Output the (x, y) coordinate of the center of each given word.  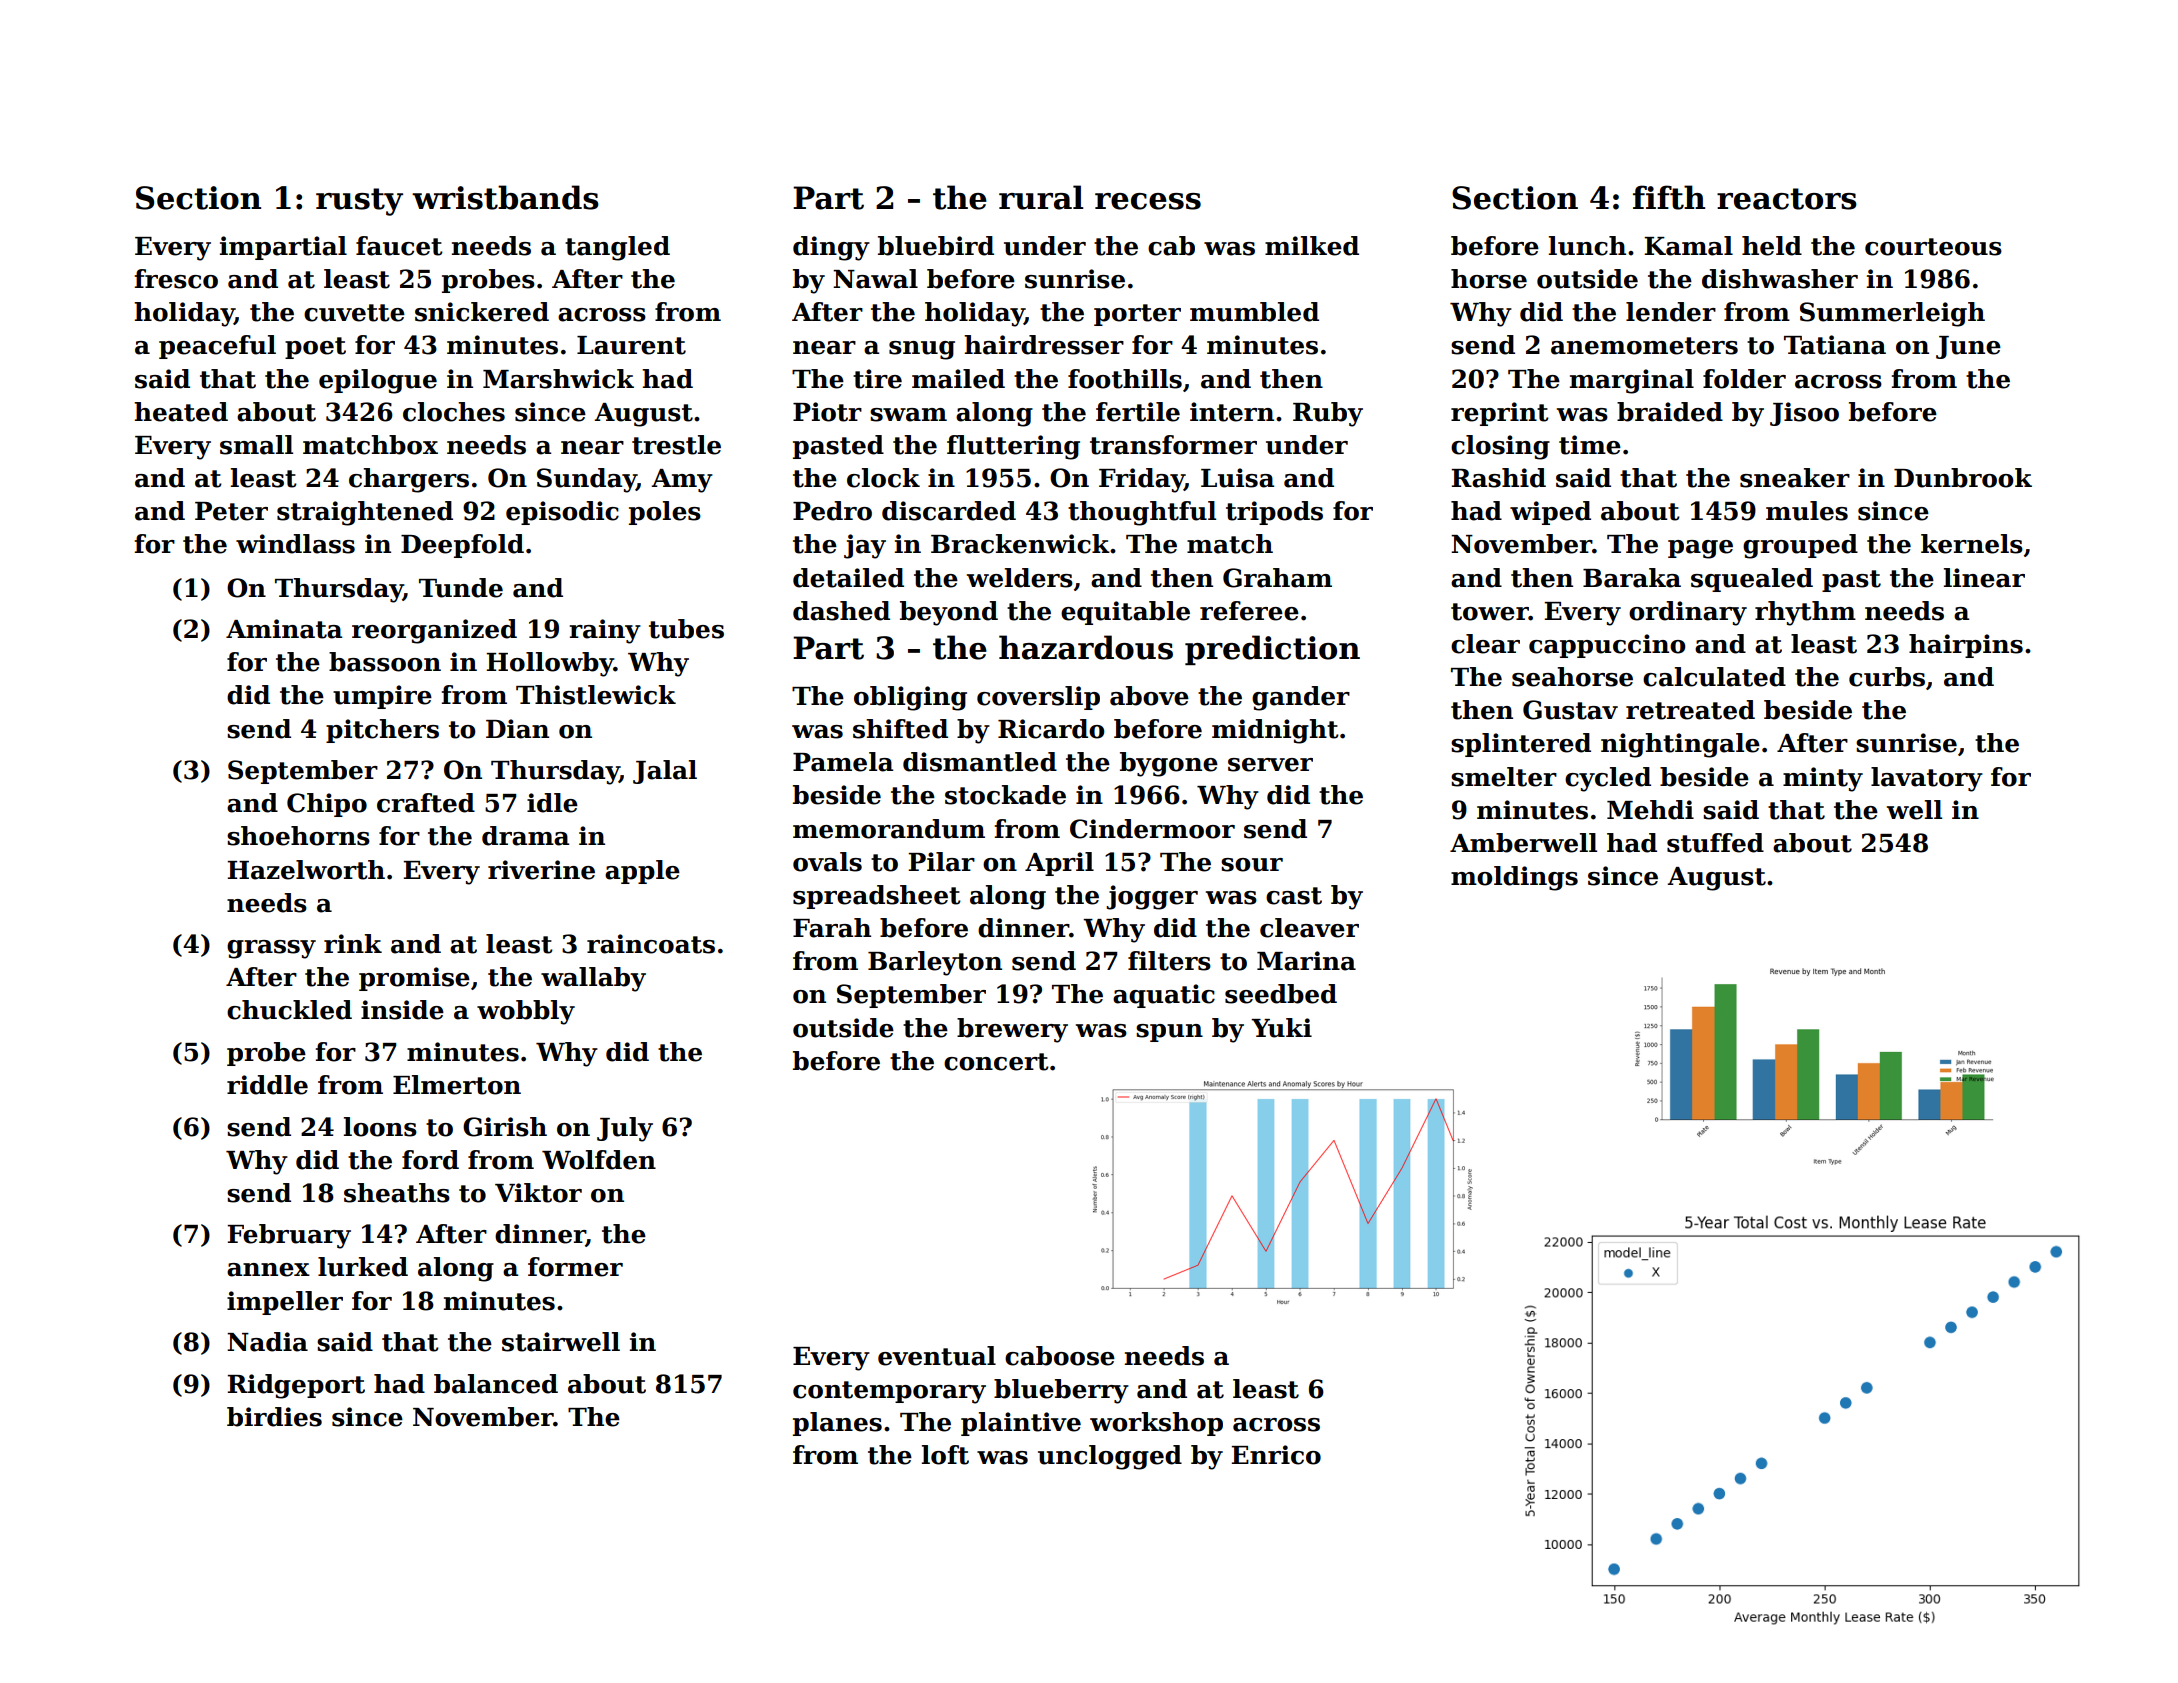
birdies (274, 1417)
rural (1041, 197)
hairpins (1966, 646)
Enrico (1276, 1455)
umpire (382, 697)
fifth (1669, 197)
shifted (900, 729)
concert (996, 1062)
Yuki (1281, 1028)
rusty (359, 202)
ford (430, 1160)
